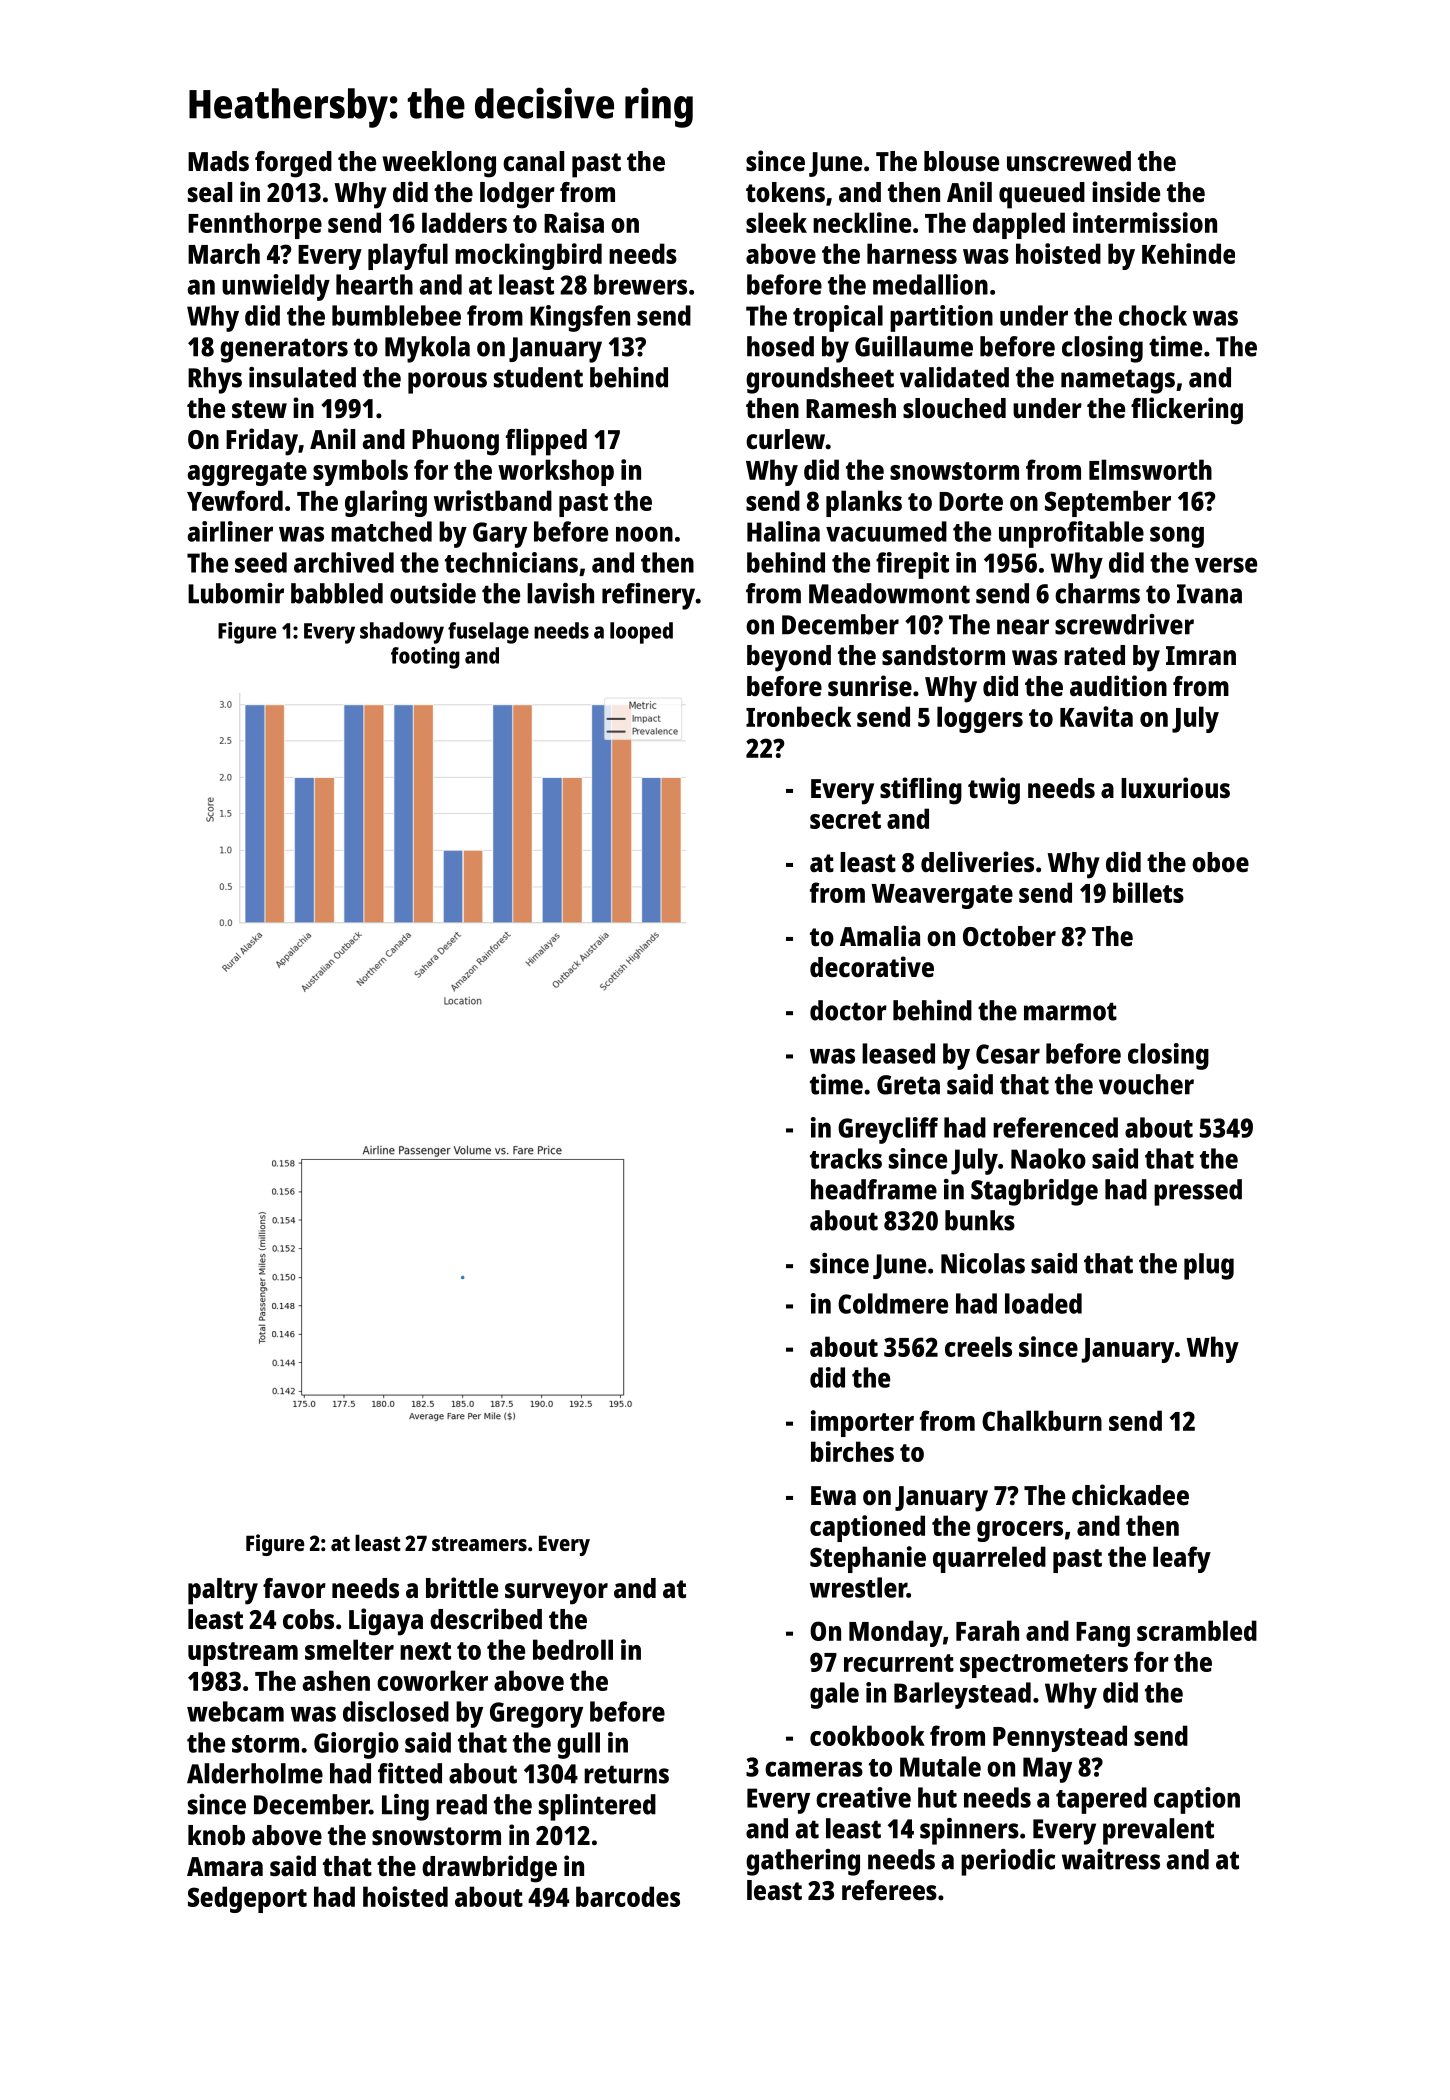  Describe the element at coordinates (1182, 1559) in the screenshot. I see `leafy` at that location.
